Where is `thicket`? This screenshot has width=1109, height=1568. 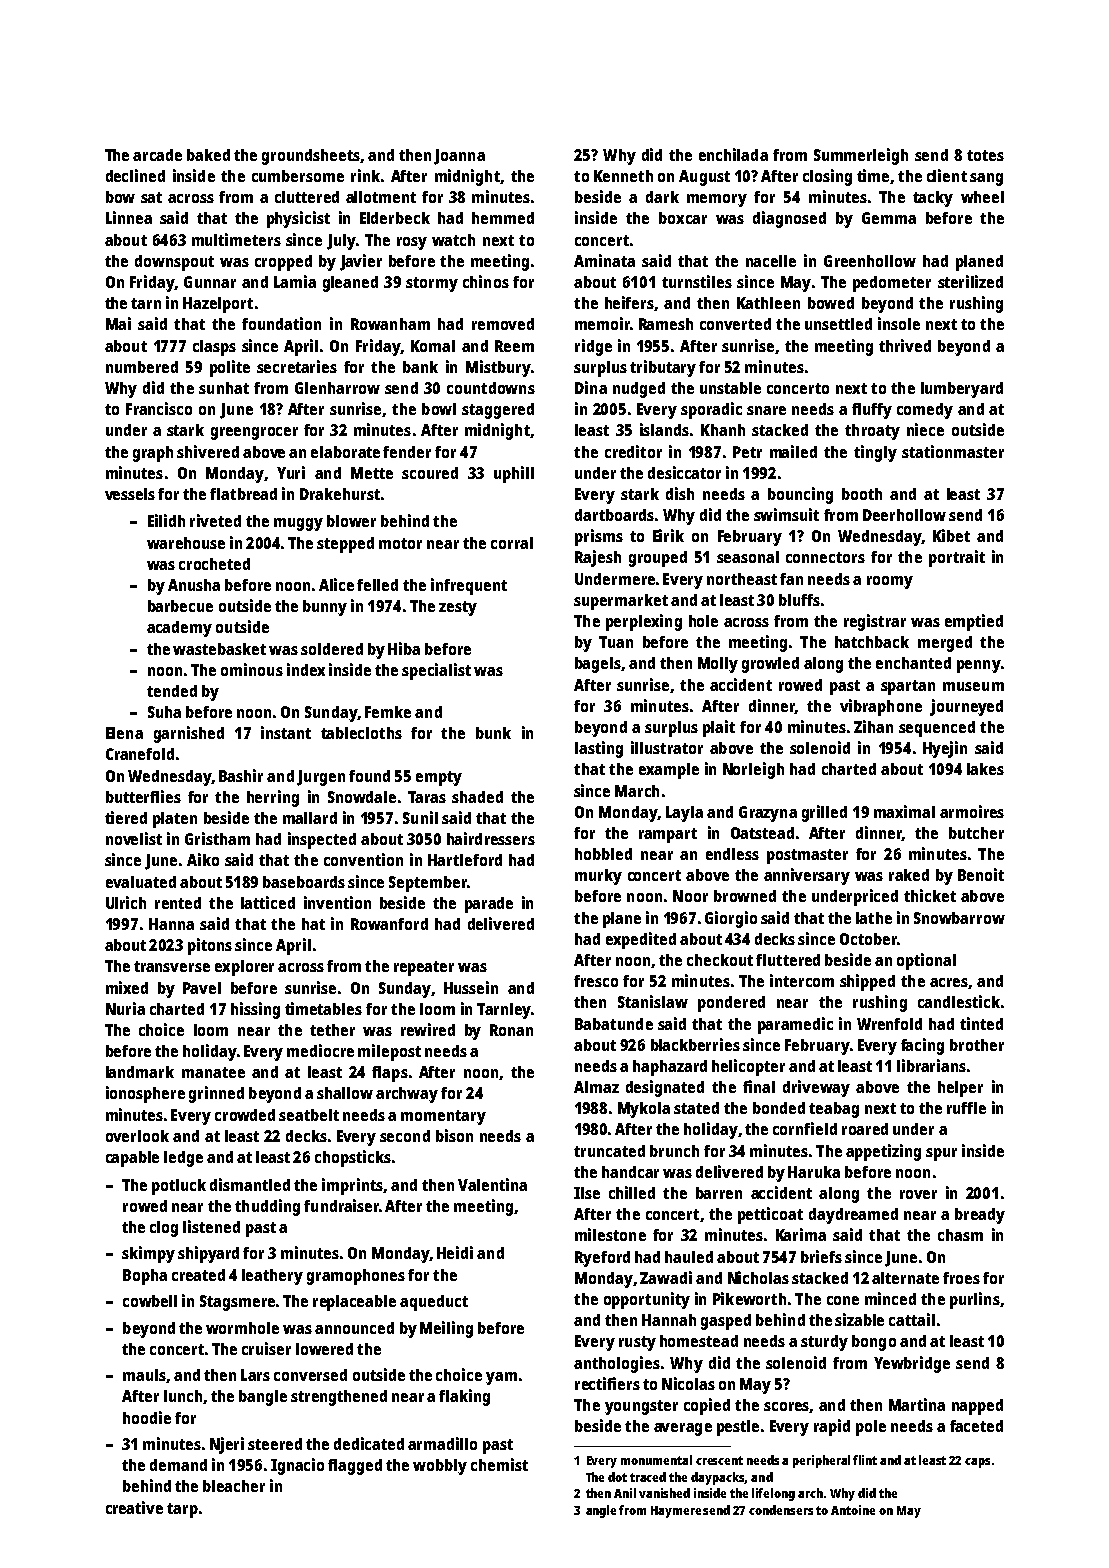
thicket is located at coordinates (930, 895).
